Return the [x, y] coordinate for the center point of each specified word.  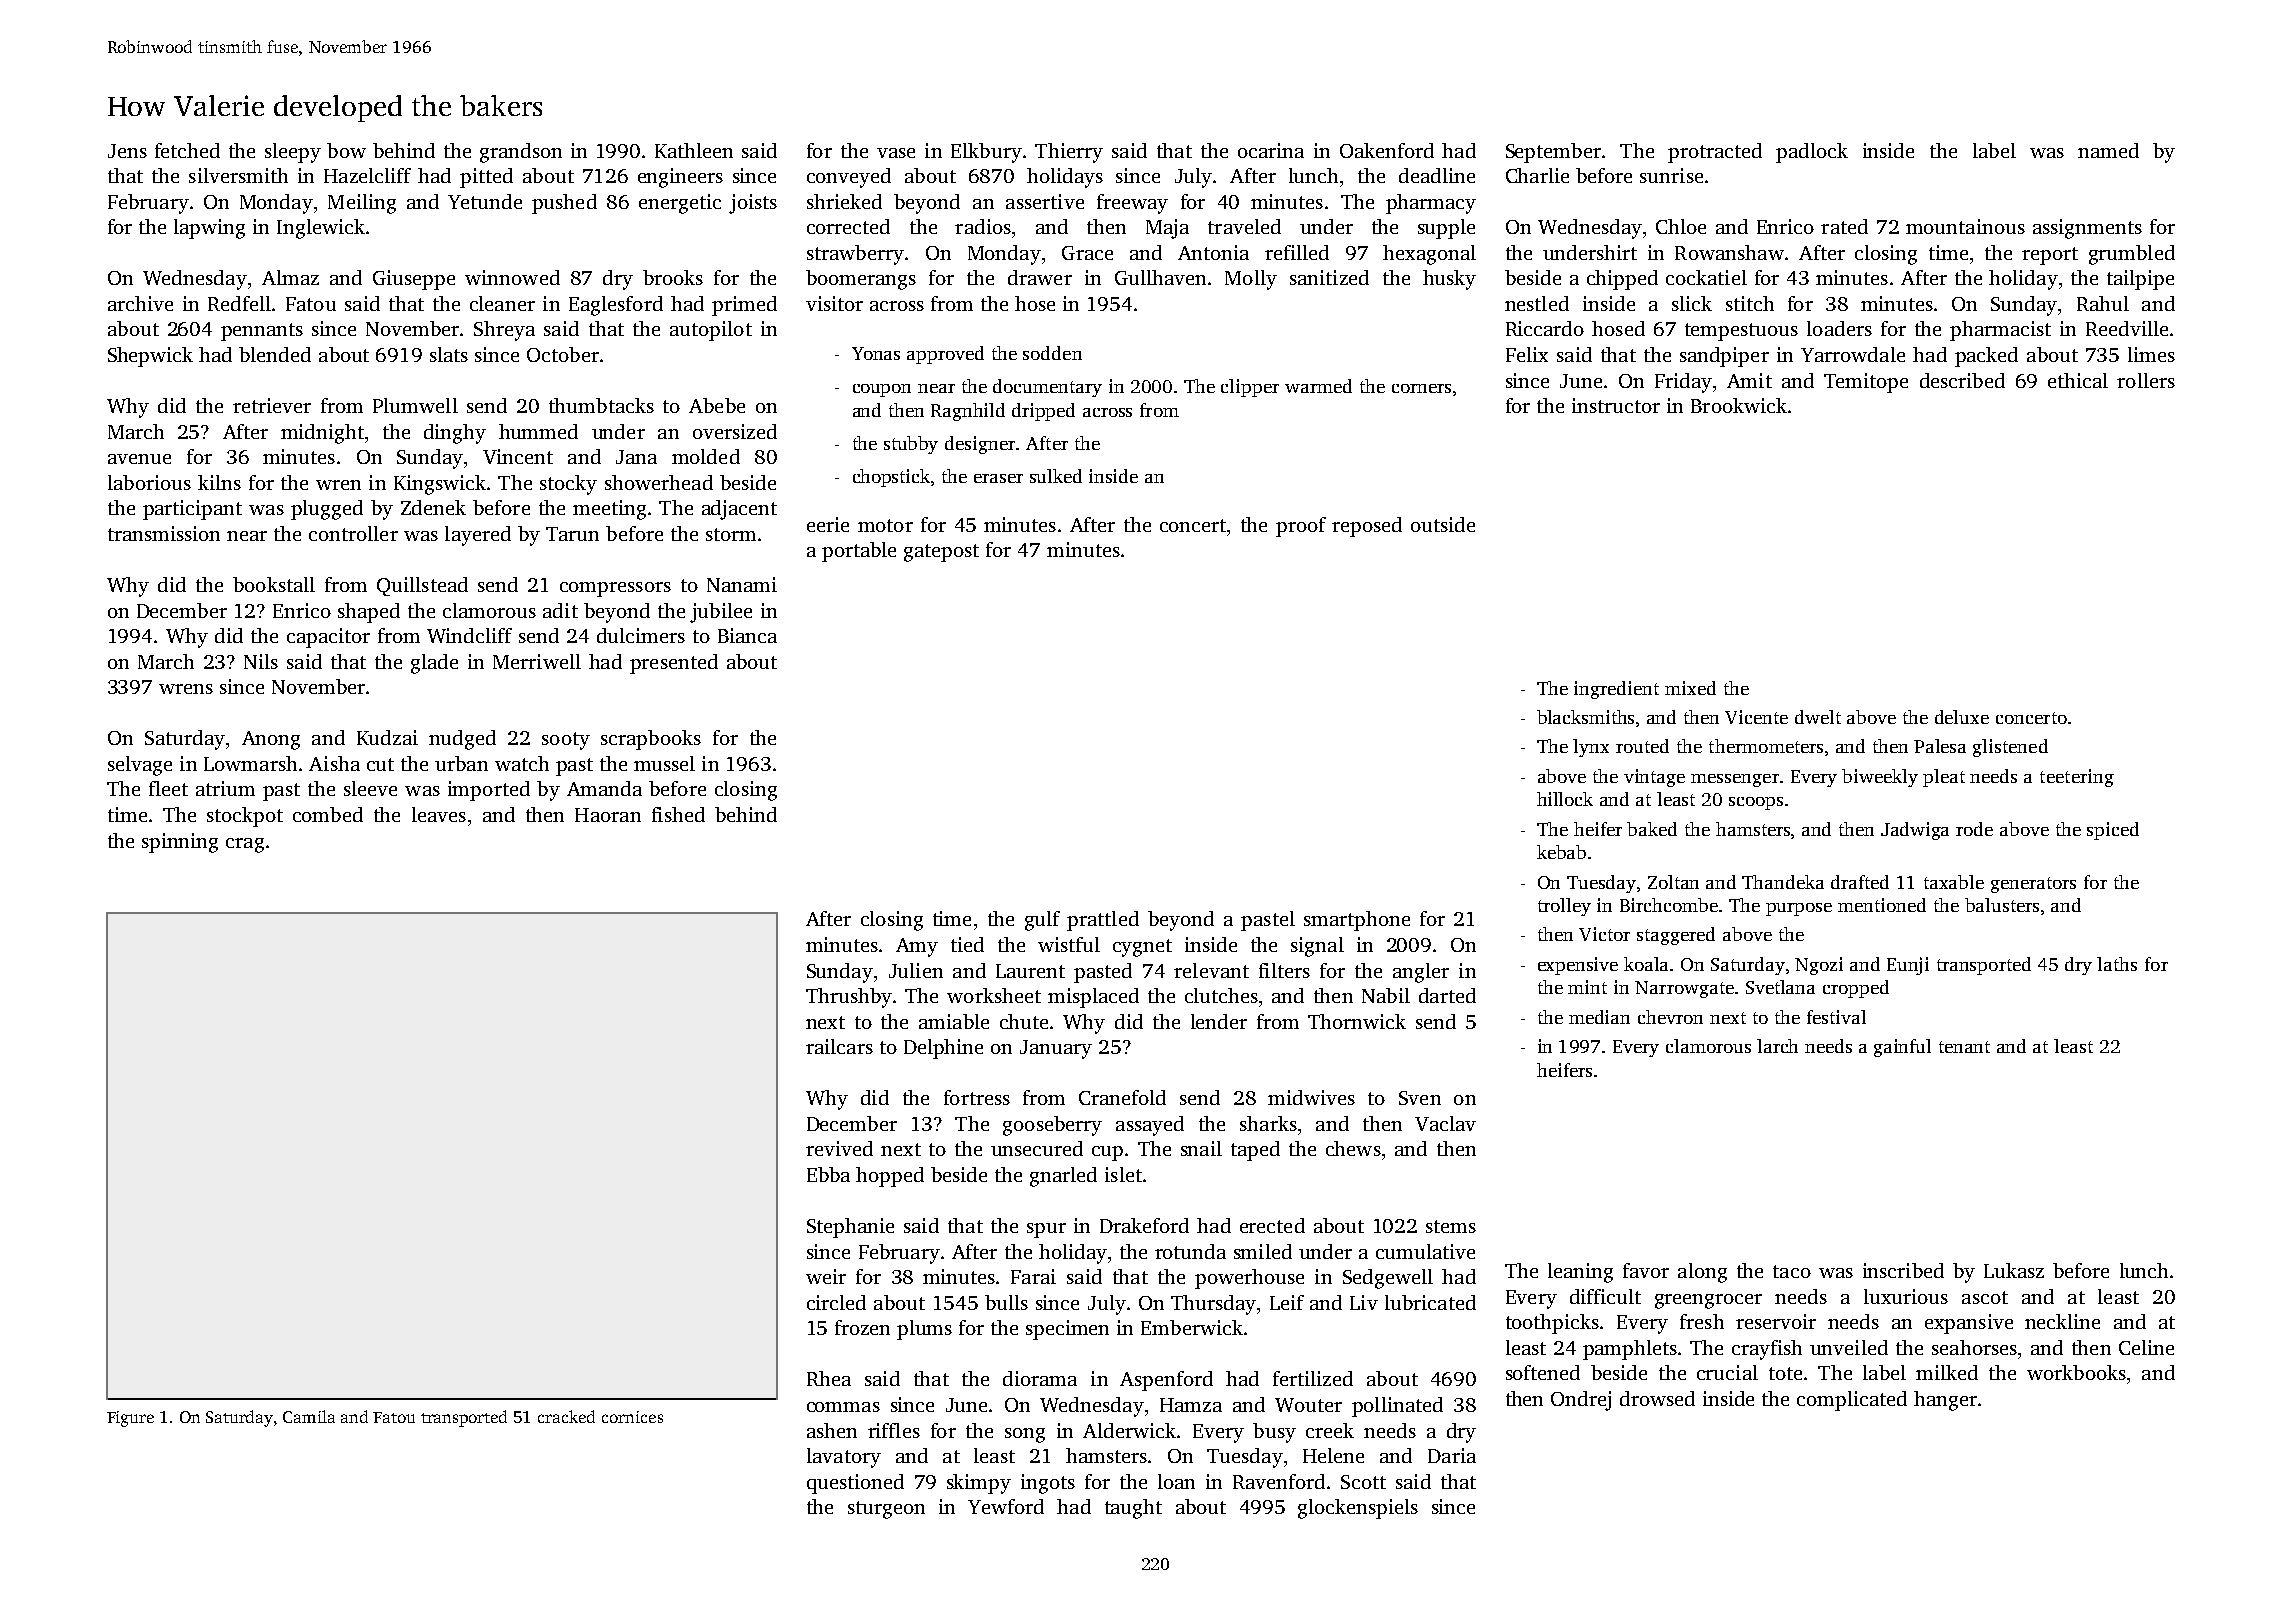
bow [346, 150]
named [2108, 150]
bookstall [274, 584]
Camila [309, 1416]
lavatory [844, 1458]
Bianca [747, 635]
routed [1642, 746]
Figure [130, 1419]
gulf [1042, 921]
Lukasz [2014, 1270]
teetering [2077, 778]
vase [896, 153]
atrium [225, 788]
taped [1255, 1151]
